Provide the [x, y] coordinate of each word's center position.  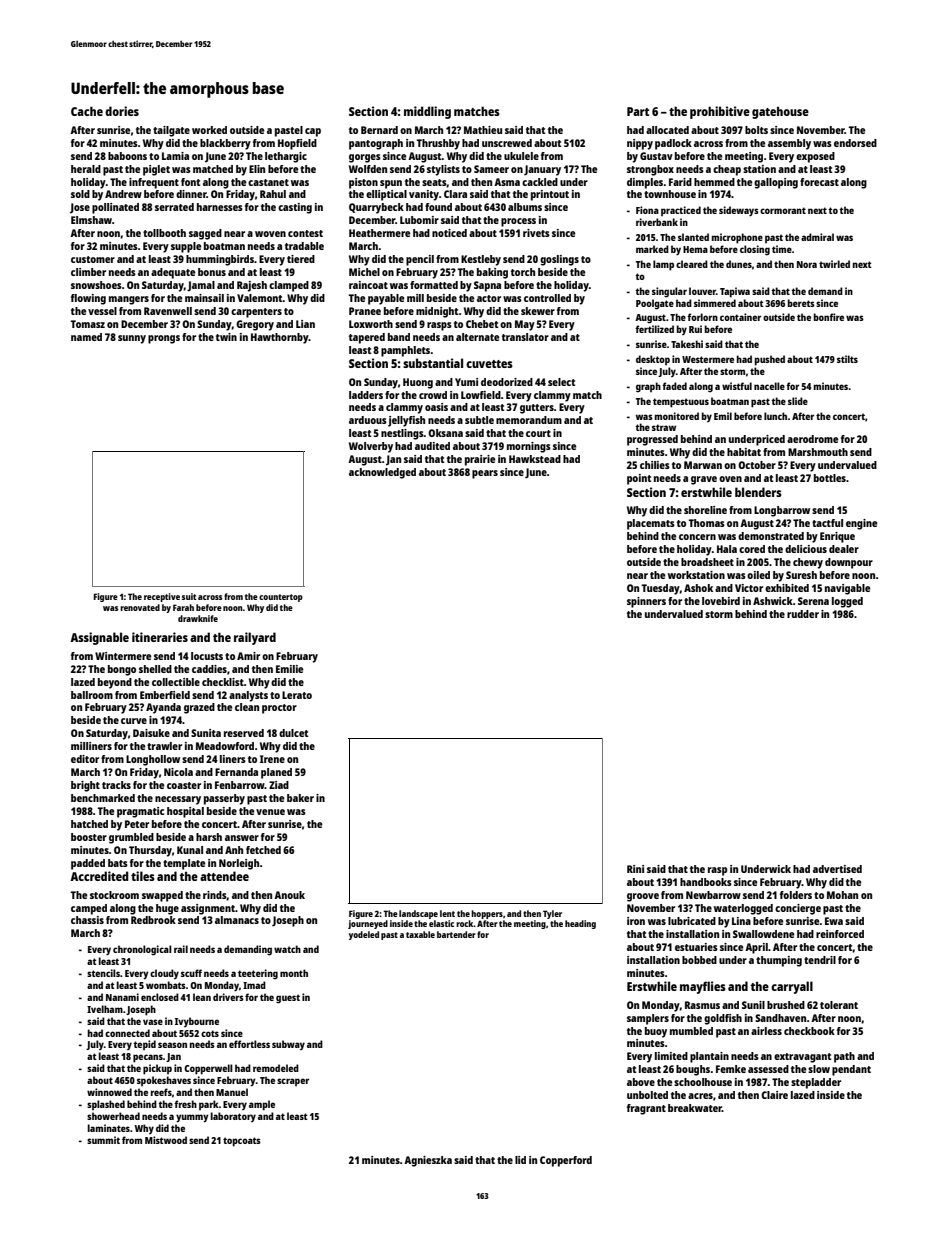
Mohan [842, 895]
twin [226, 337]
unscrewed [507, 143]
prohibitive [720, 112]
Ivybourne [197, 1022]
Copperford [566, 1161]
